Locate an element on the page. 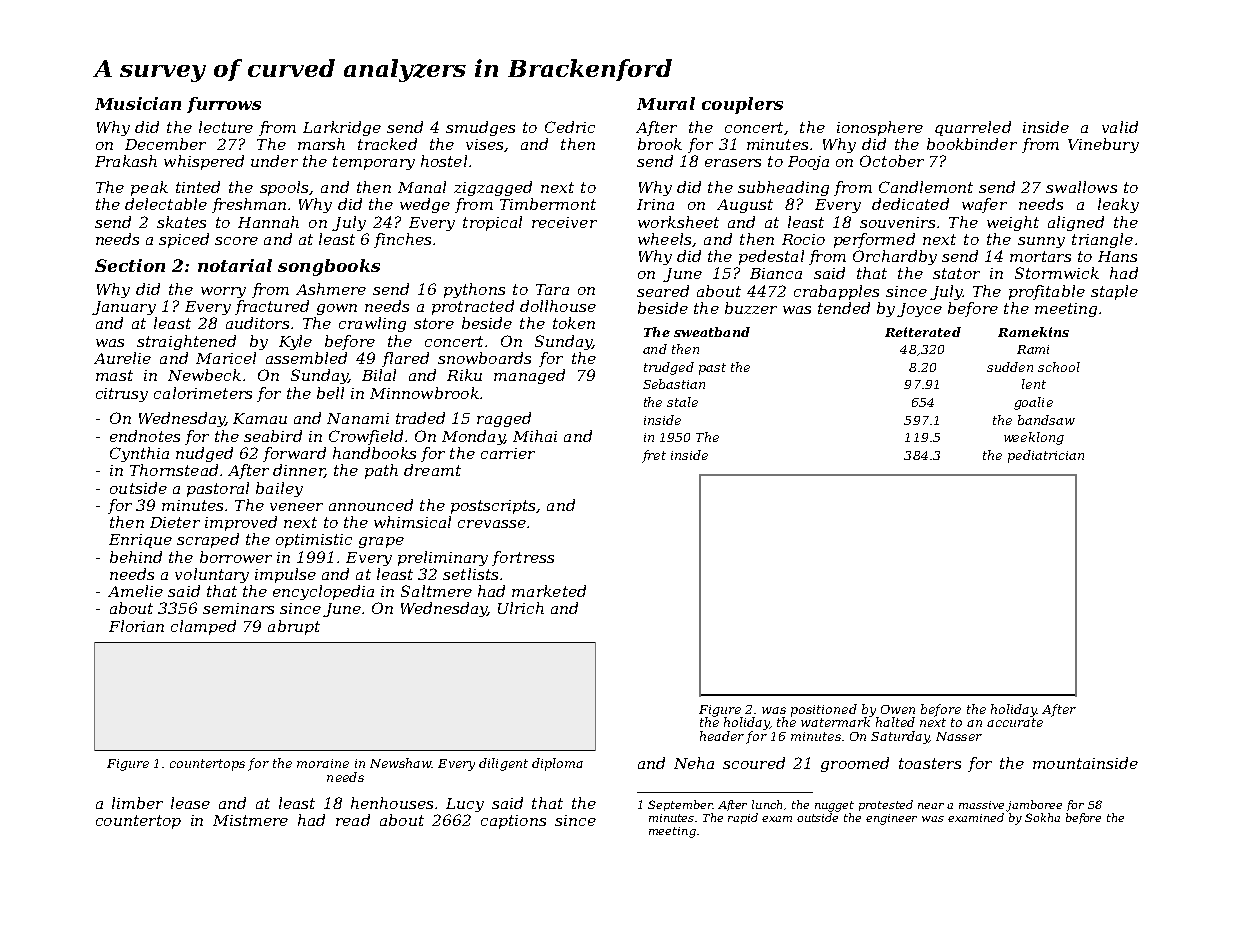 The image size is (1233, 952). limber is located at coordinates (137, 803).
